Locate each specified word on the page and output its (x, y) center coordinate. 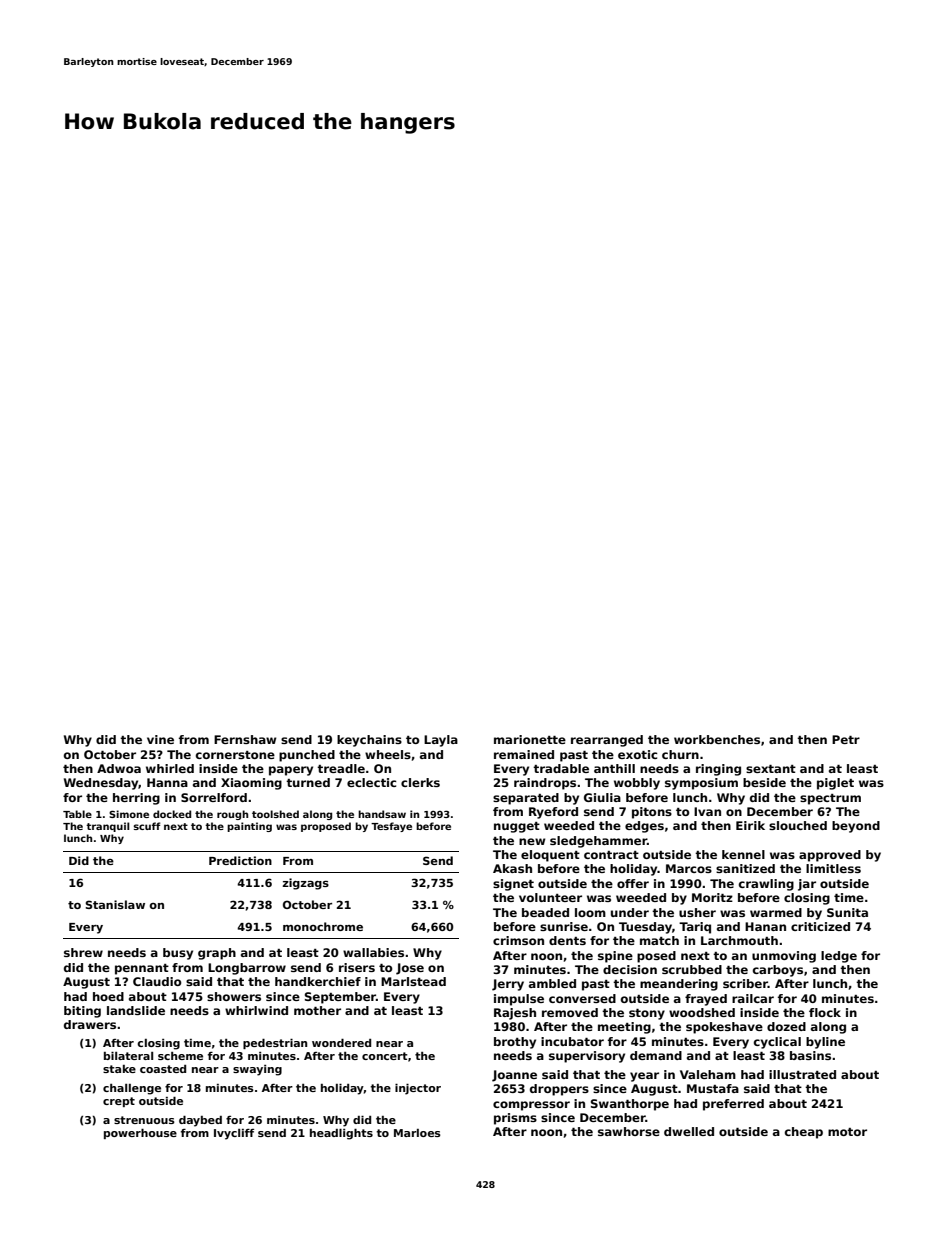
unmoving (784, 957)
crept (119, 1102)
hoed (108, 996)
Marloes (417, 1133)
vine (160, 739)
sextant (771, 769)
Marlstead (413, 981)
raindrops (545, 784)
